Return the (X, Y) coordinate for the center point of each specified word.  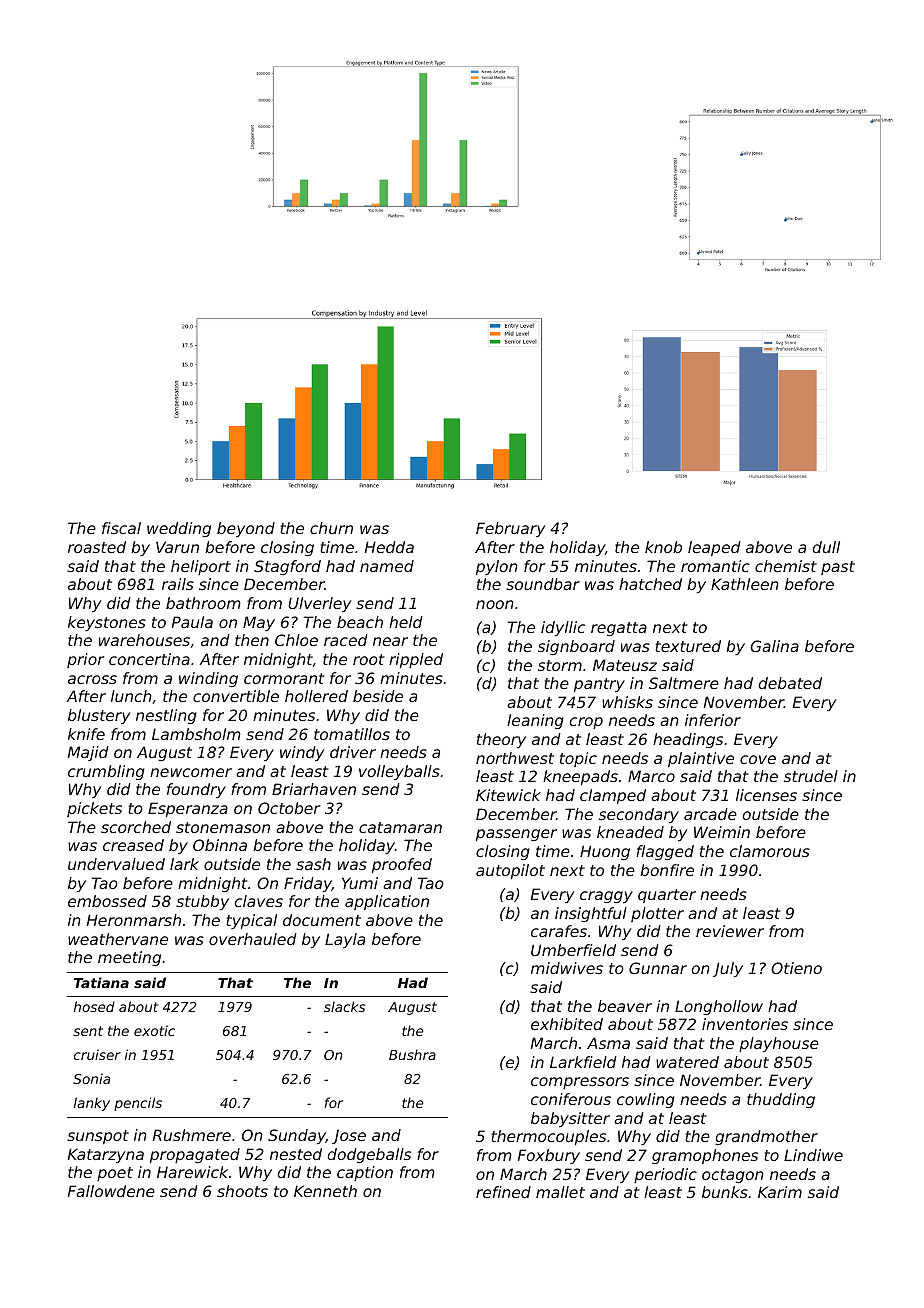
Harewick (192, 1172)
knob (663, 547)
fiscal (121, 528)
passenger (516, 835)
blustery (99, 716)
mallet (560, 1192)
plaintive (701, 759)
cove (758, 759)
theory (501, 740)
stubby (202, 902)
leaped (714, 548)
